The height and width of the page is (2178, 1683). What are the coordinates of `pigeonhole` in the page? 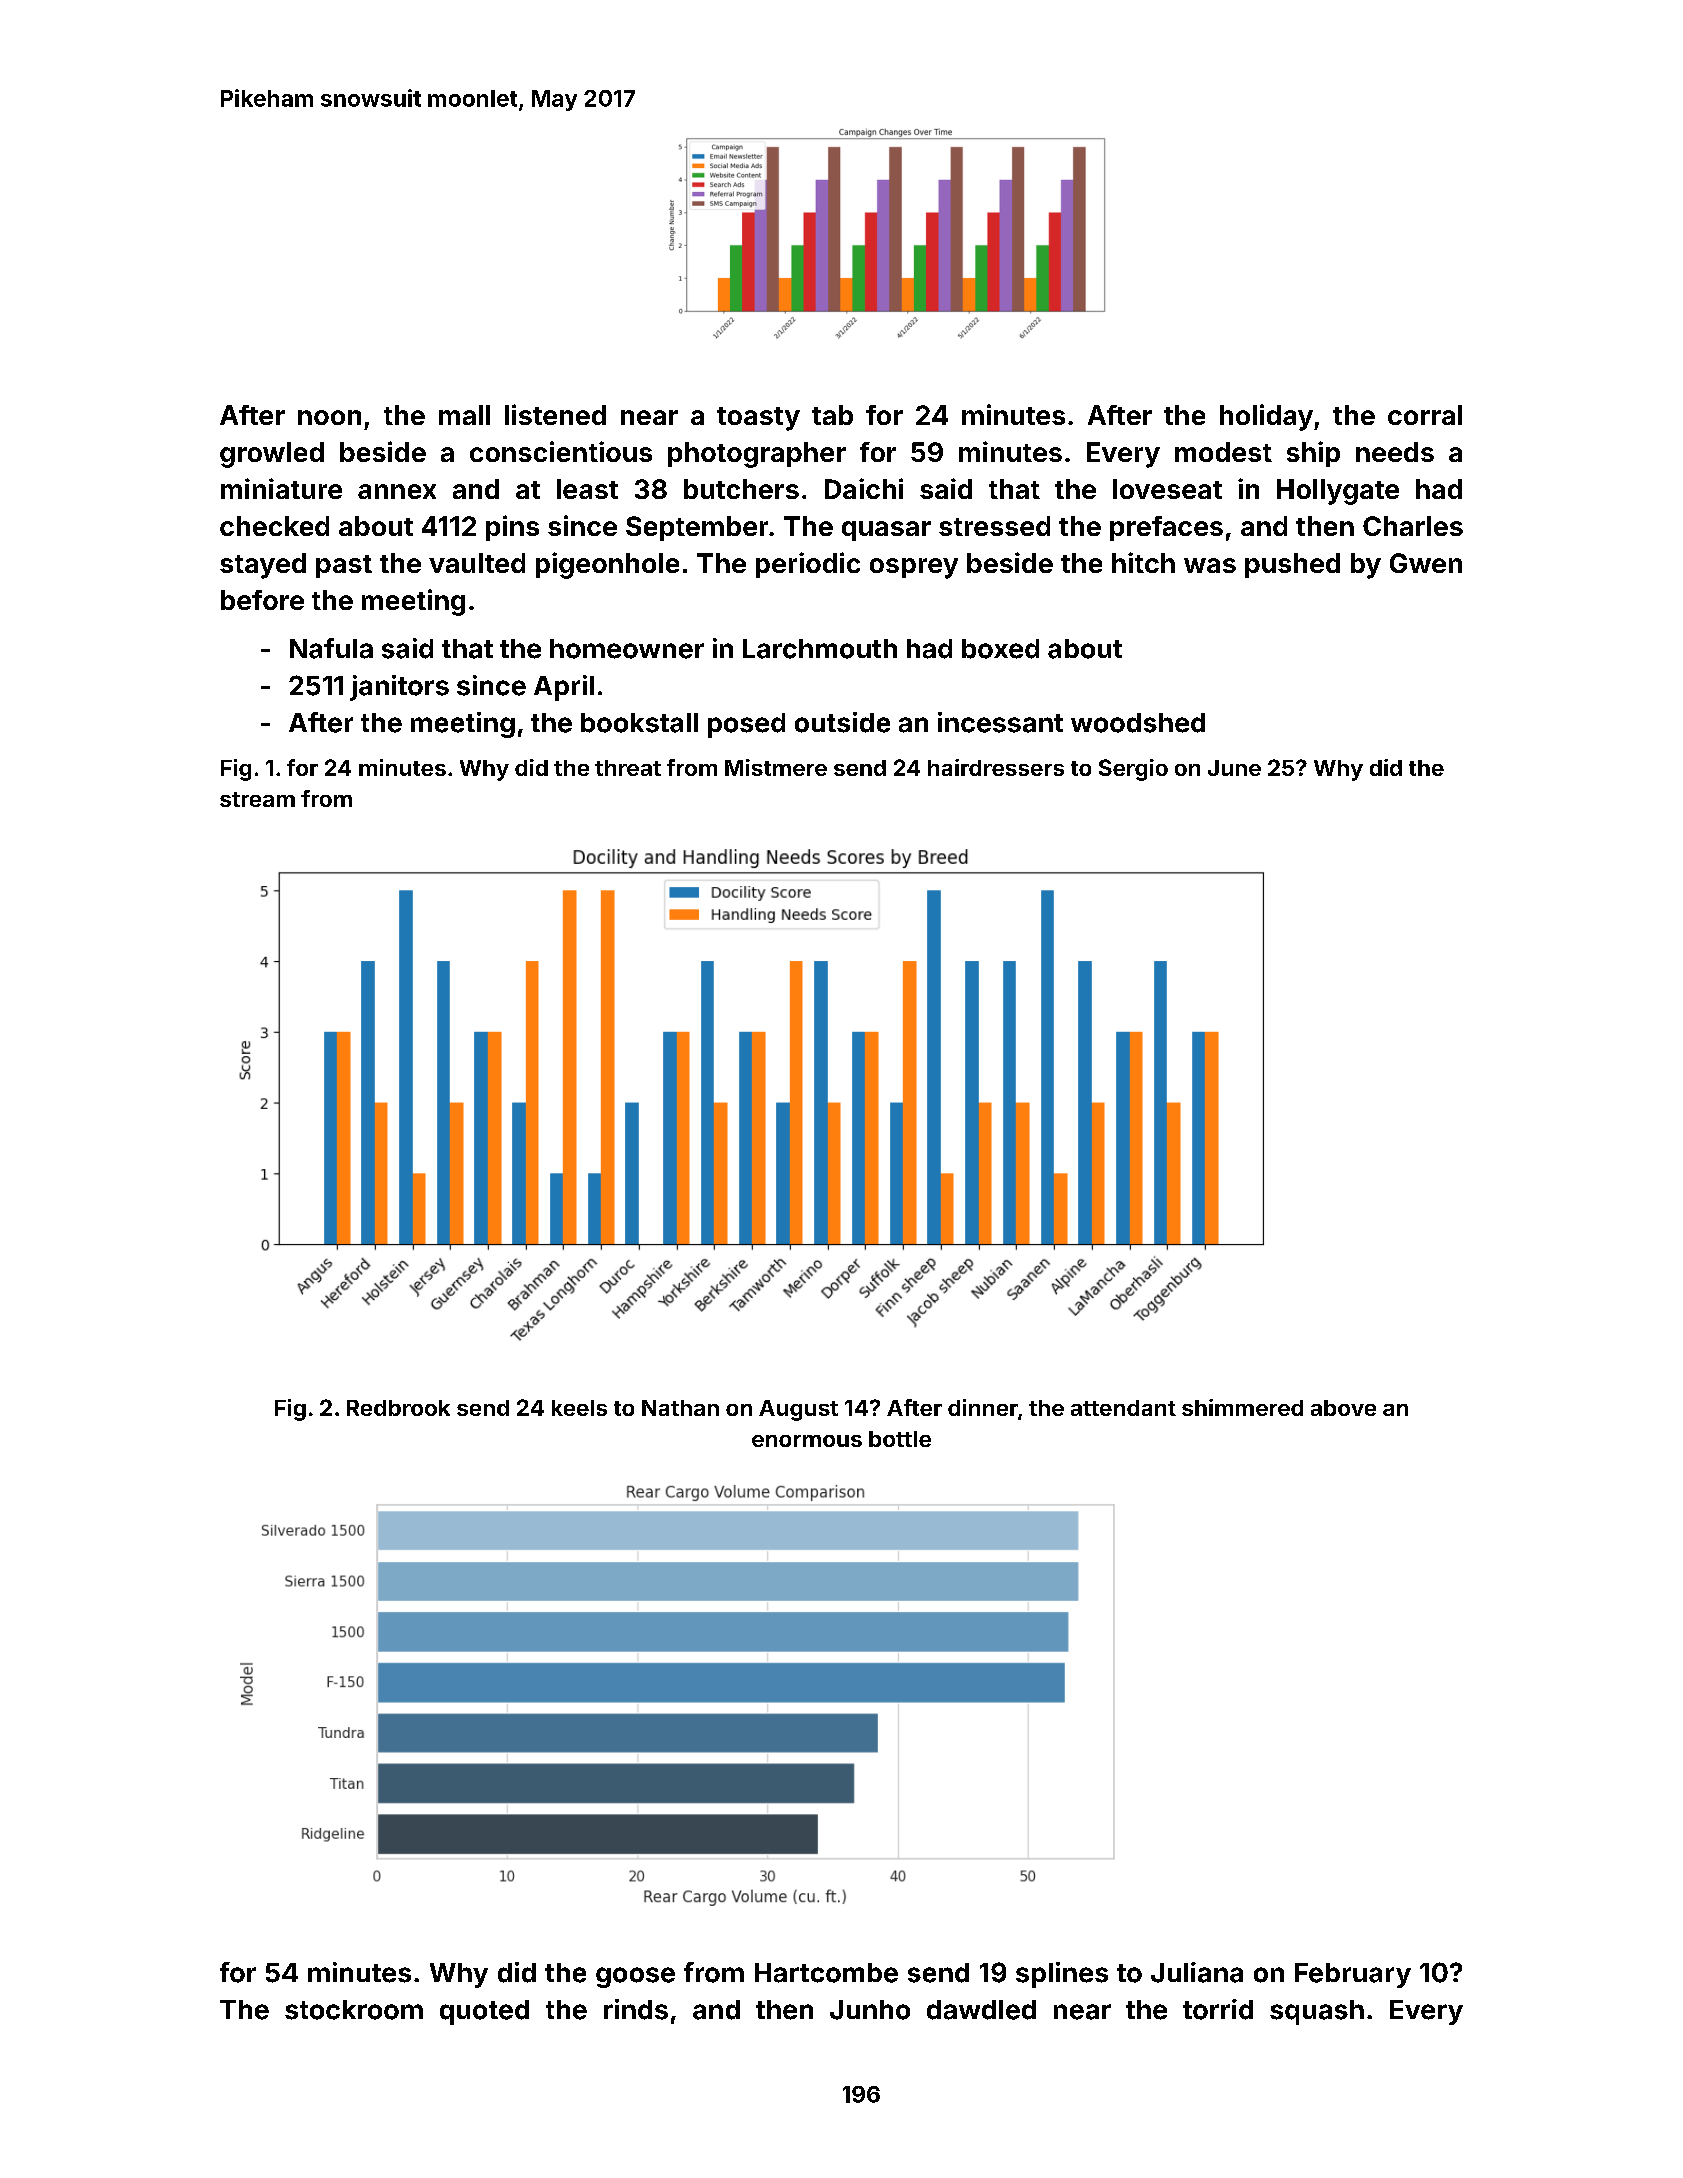 It's located at (607, 565).
